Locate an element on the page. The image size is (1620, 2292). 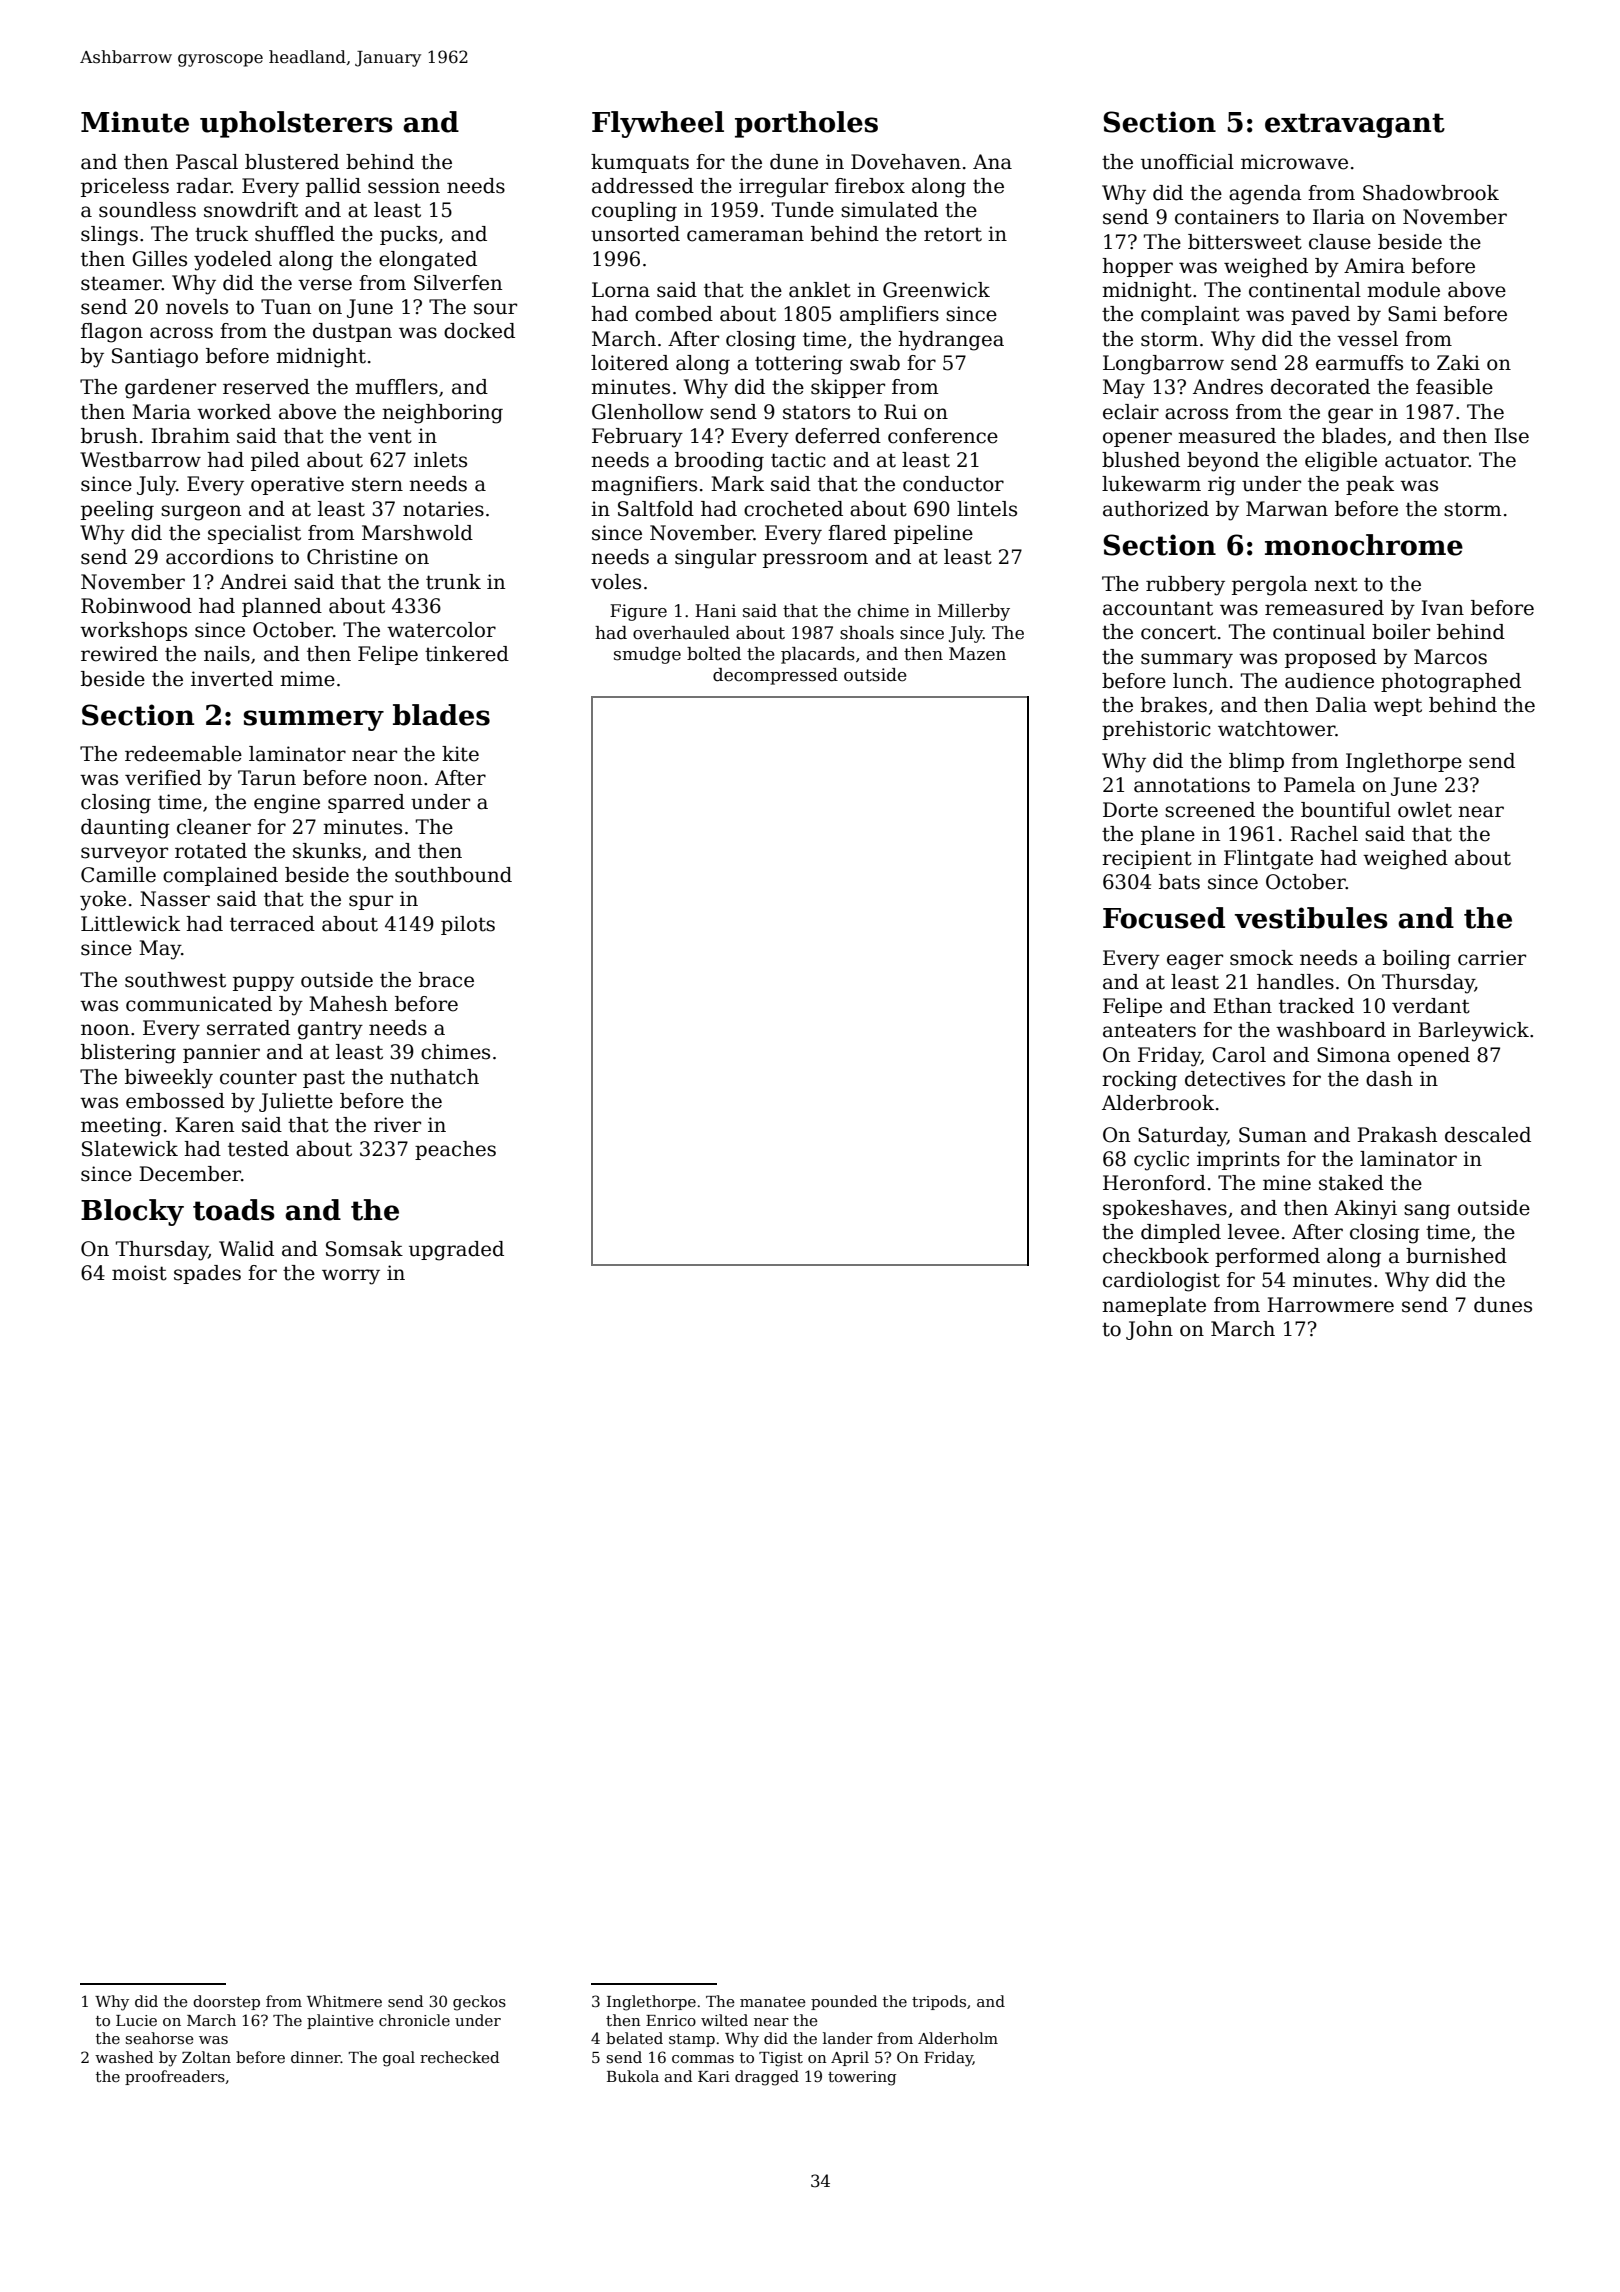
John is located at coordinates (1149, 1330).
